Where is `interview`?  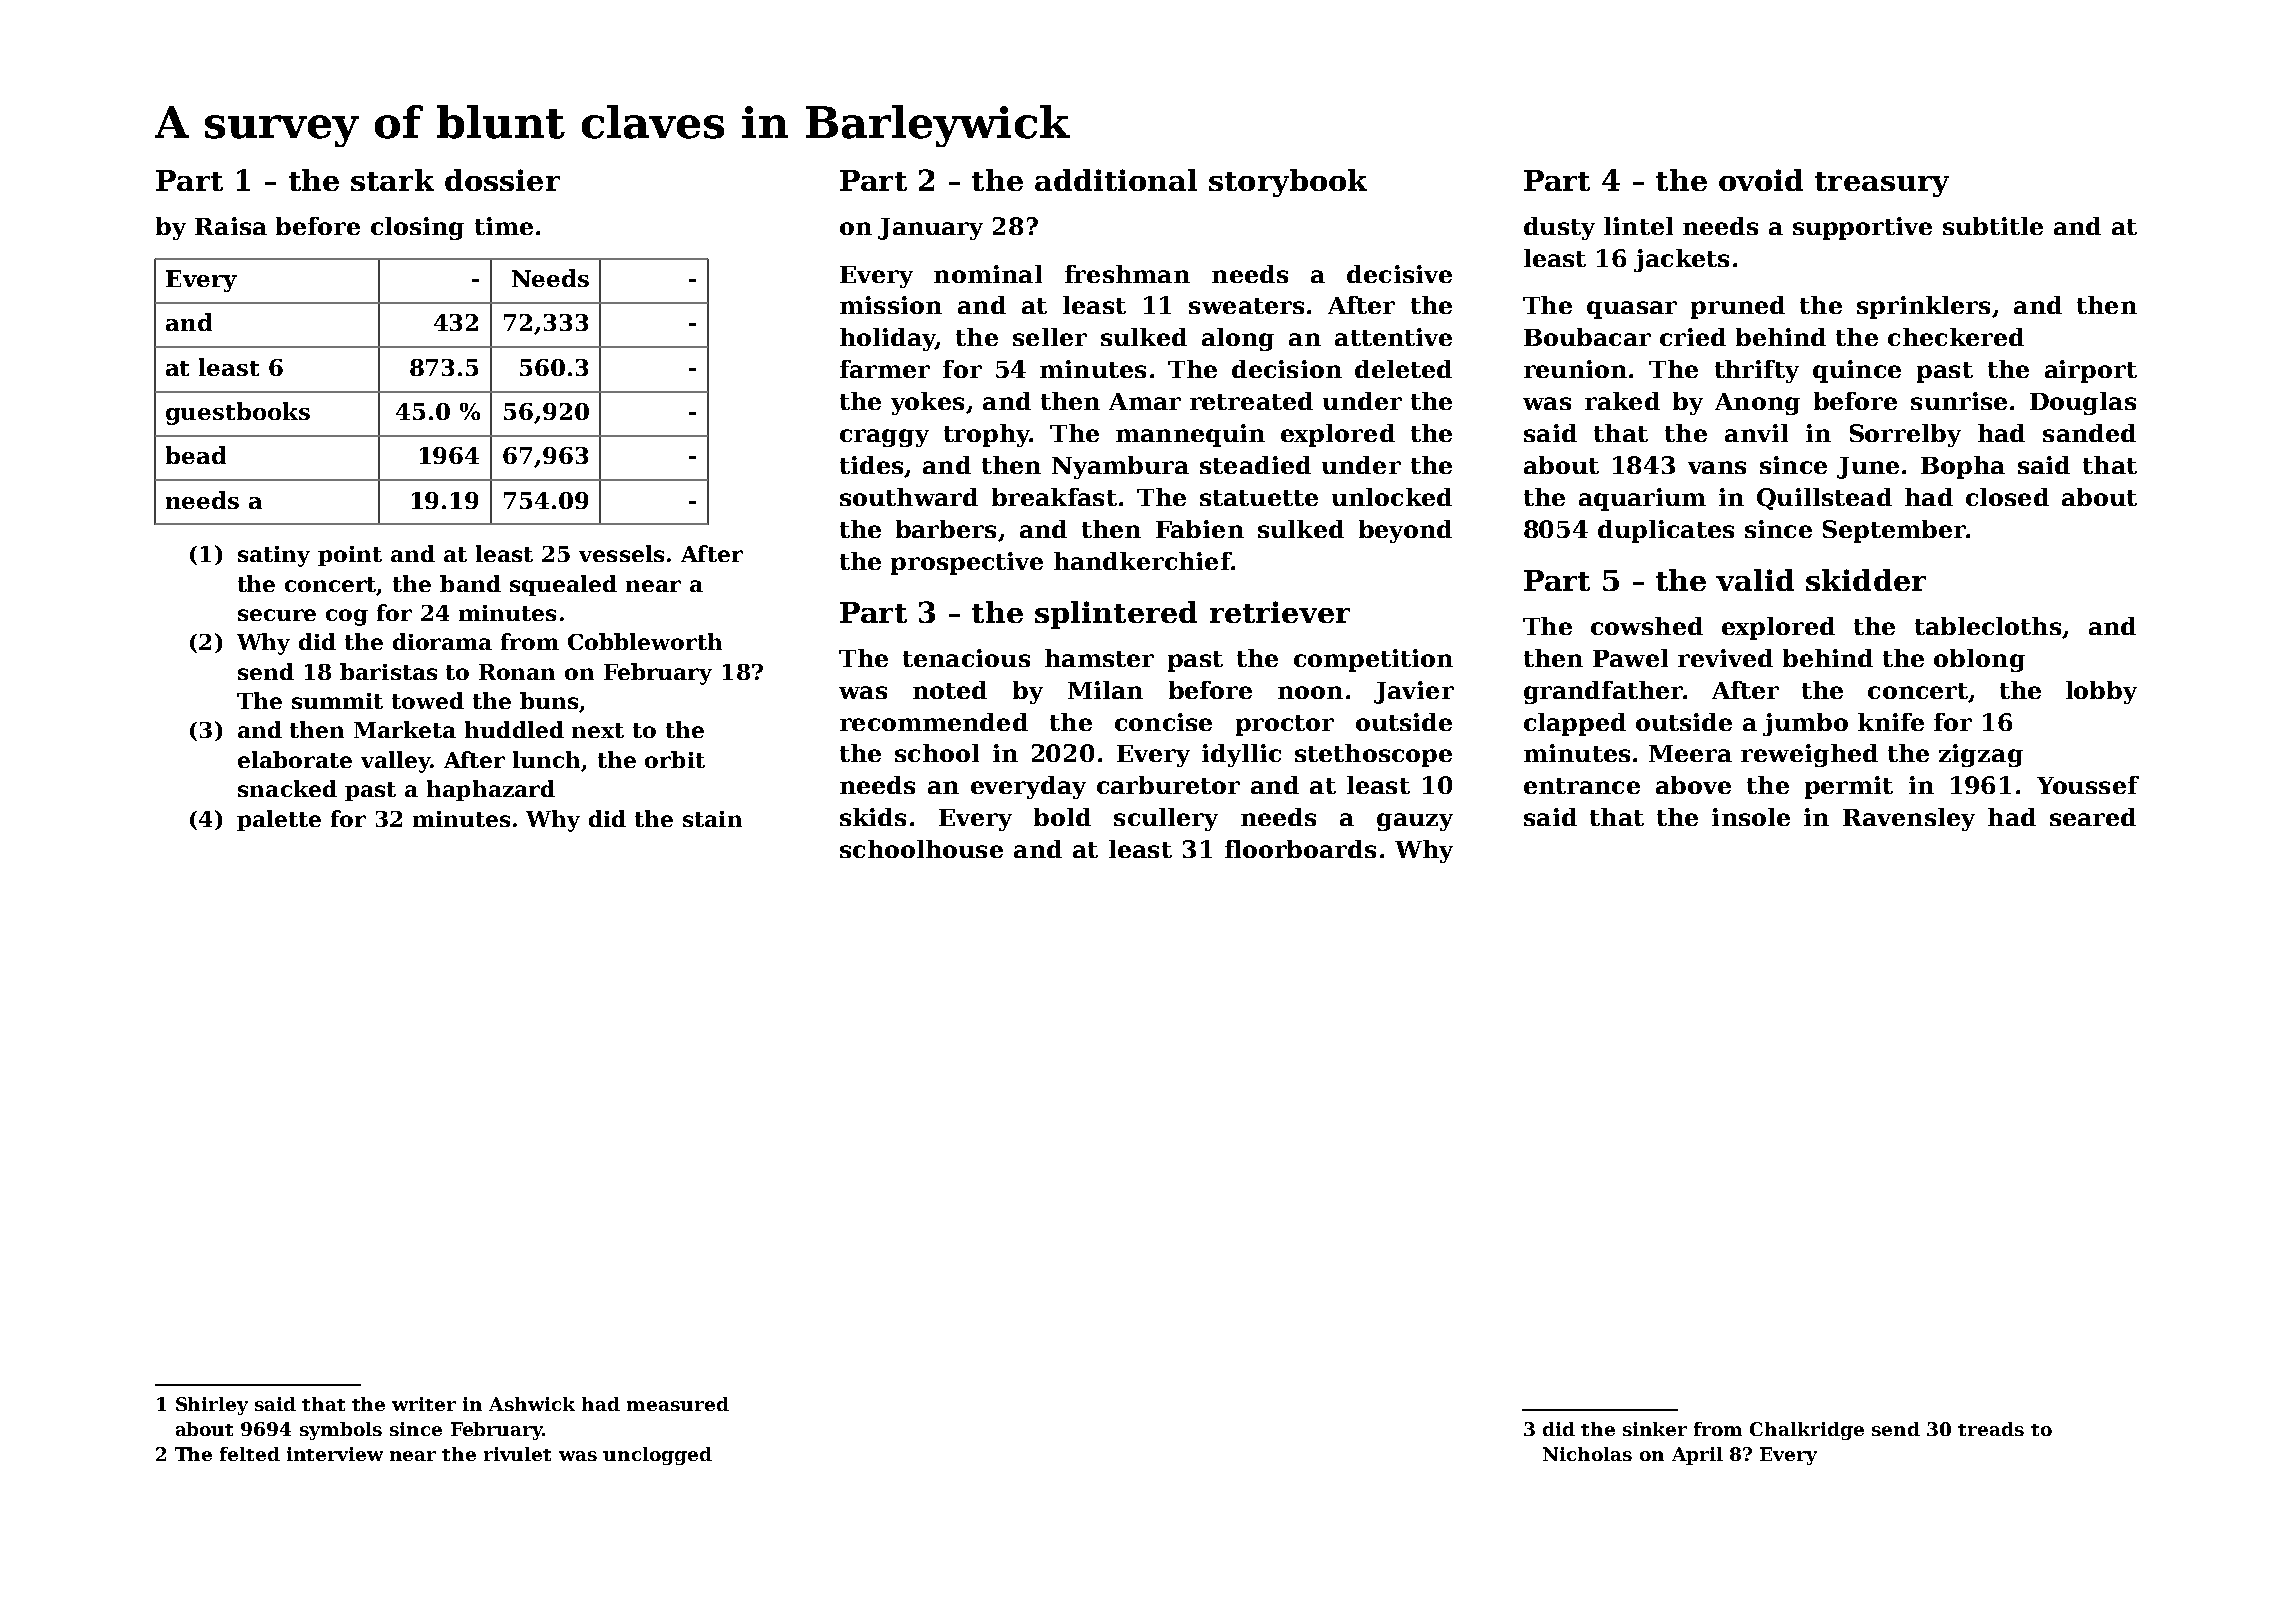 interview is located at coordinates (335, 1454).
